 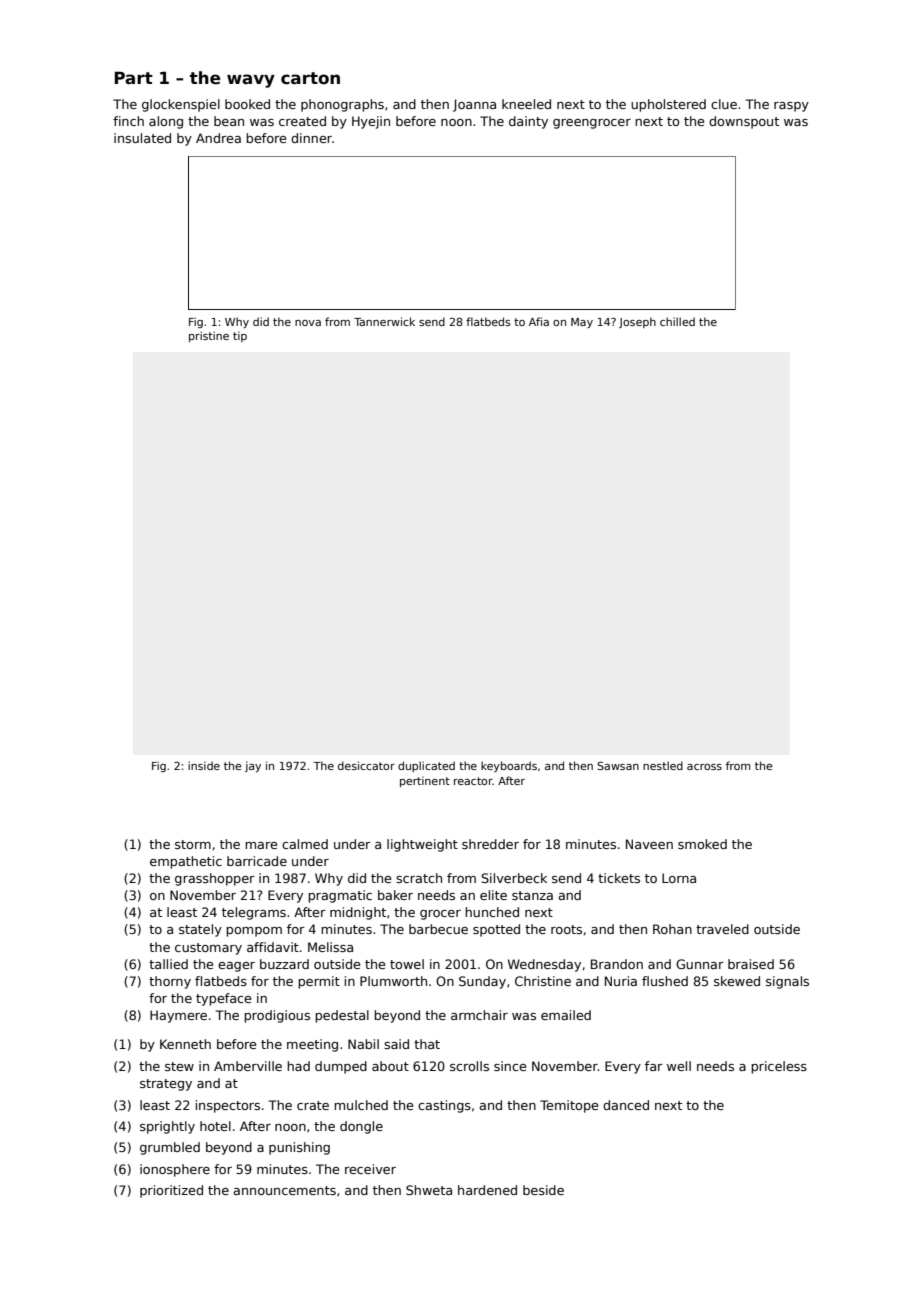 I want to click on inside, so click(x=204, y=765).
